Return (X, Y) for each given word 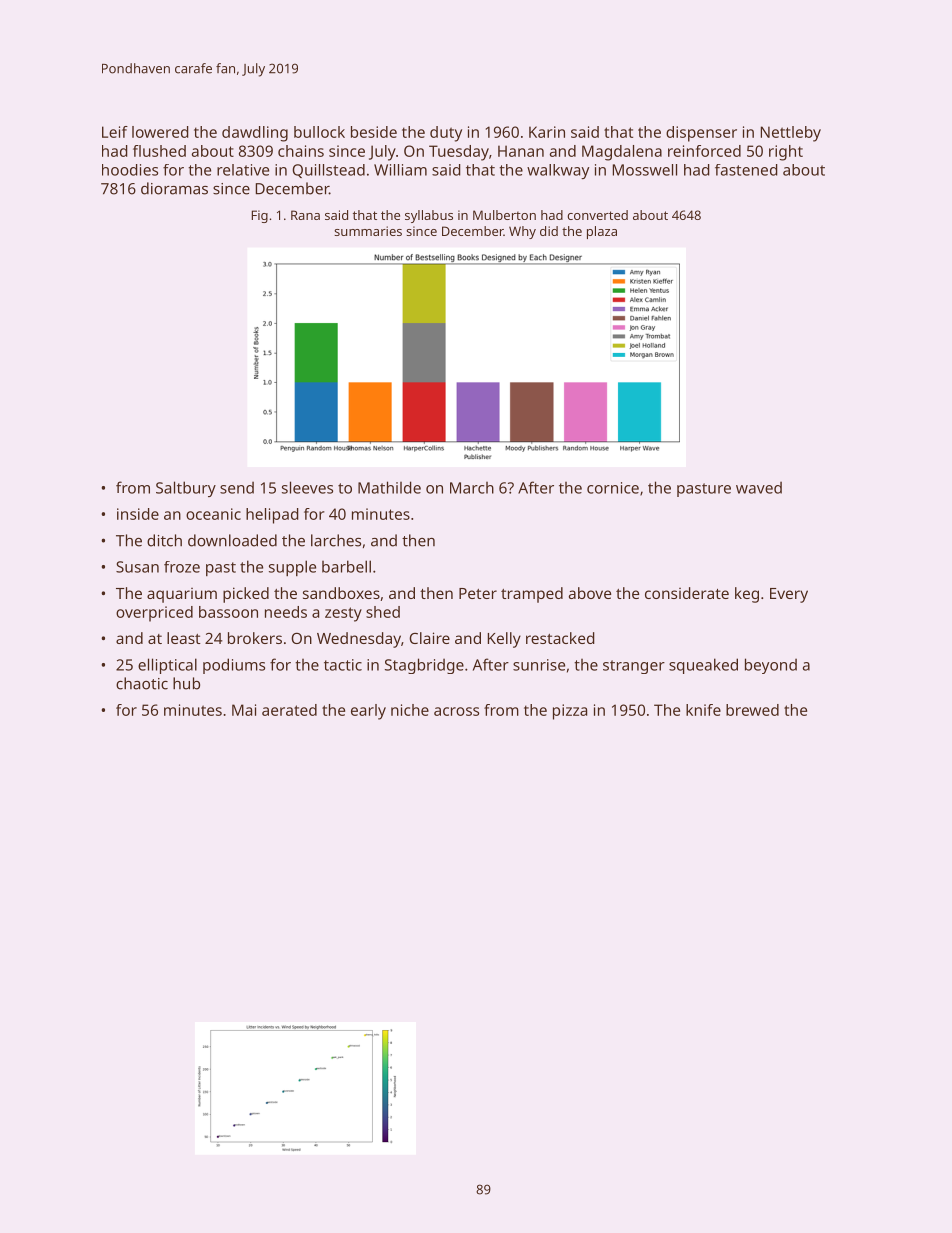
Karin (547, 132)
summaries (368, 231)
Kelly (504, 640)
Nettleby (791, 134)
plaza (602, 232)
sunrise (539, 665)
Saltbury (186, 489)
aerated (289, 710)
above (590, 593)
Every (789, 595)
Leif (115, 132)
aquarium (182, 595)
